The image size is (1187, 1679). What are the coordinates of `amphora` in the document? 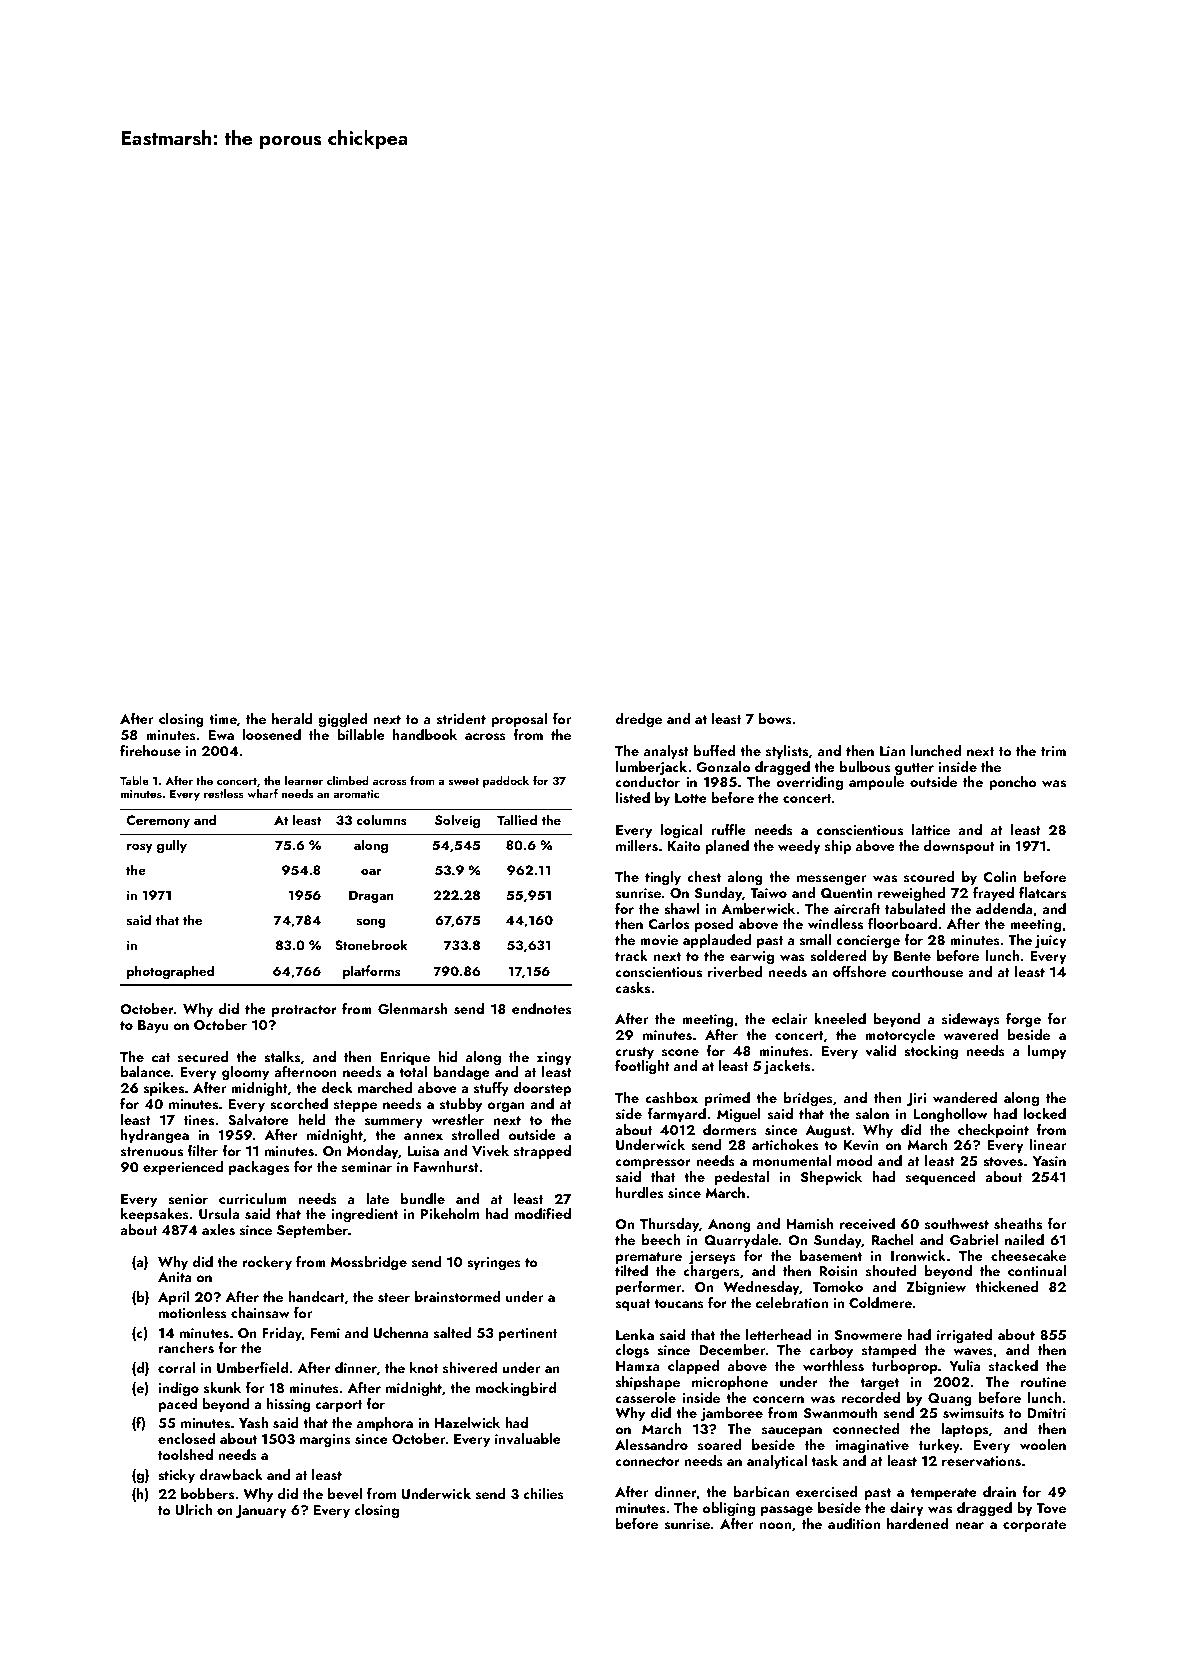 It's located at (385, 1424).
